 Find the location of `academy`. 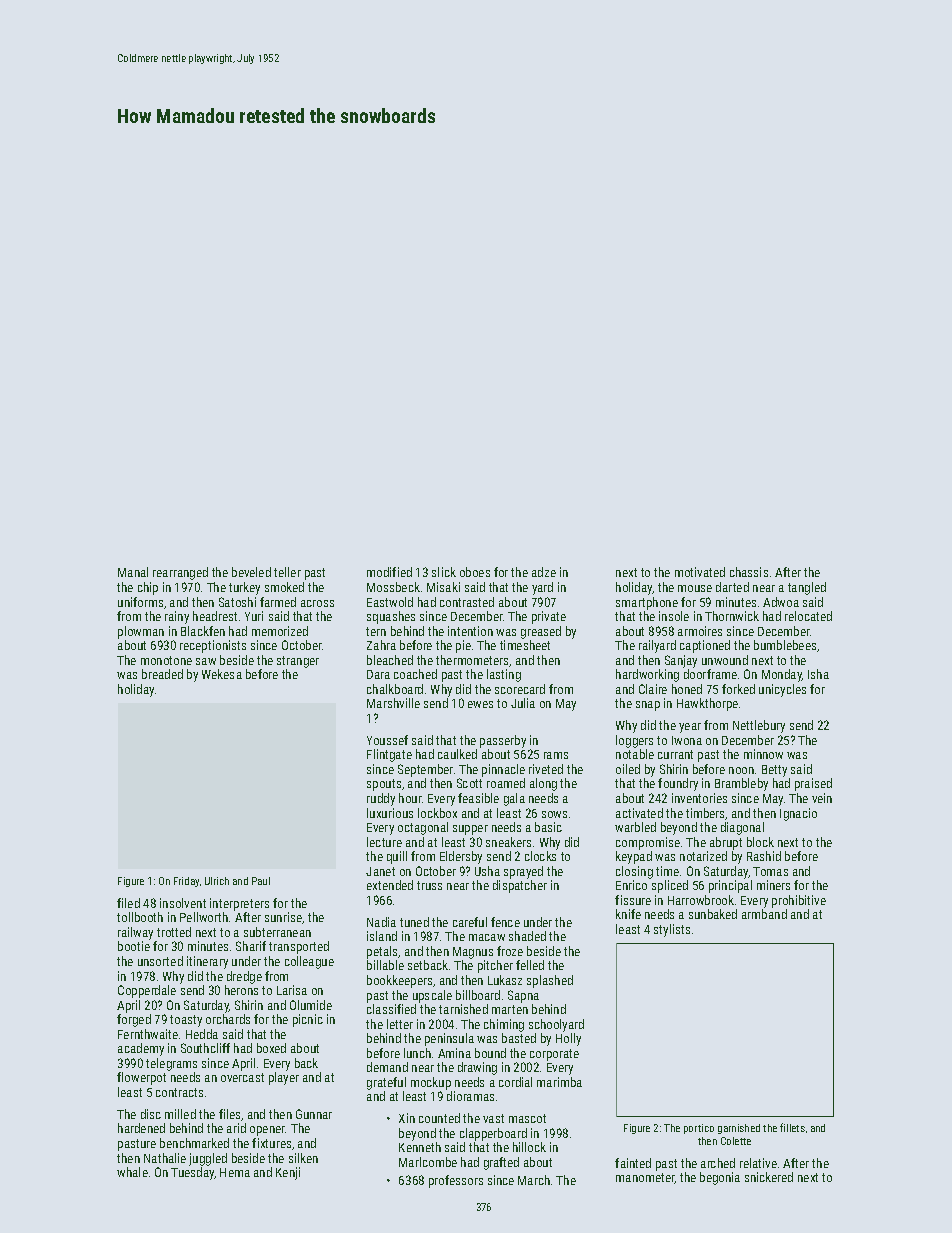

academy is located at coordinates (141, 1049).
